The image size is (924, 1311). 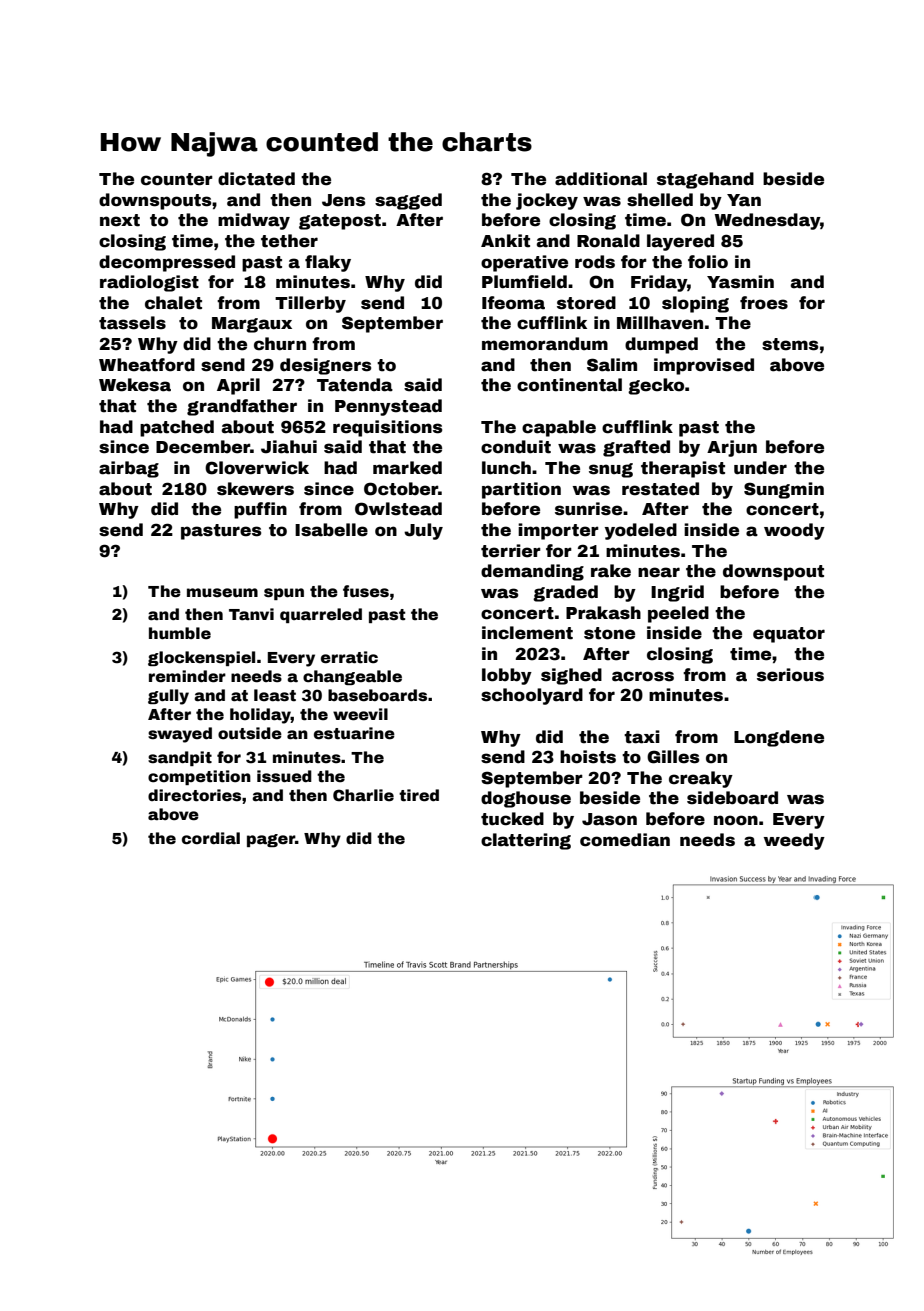 I want to click on additional, so click(x=601, y=179).
